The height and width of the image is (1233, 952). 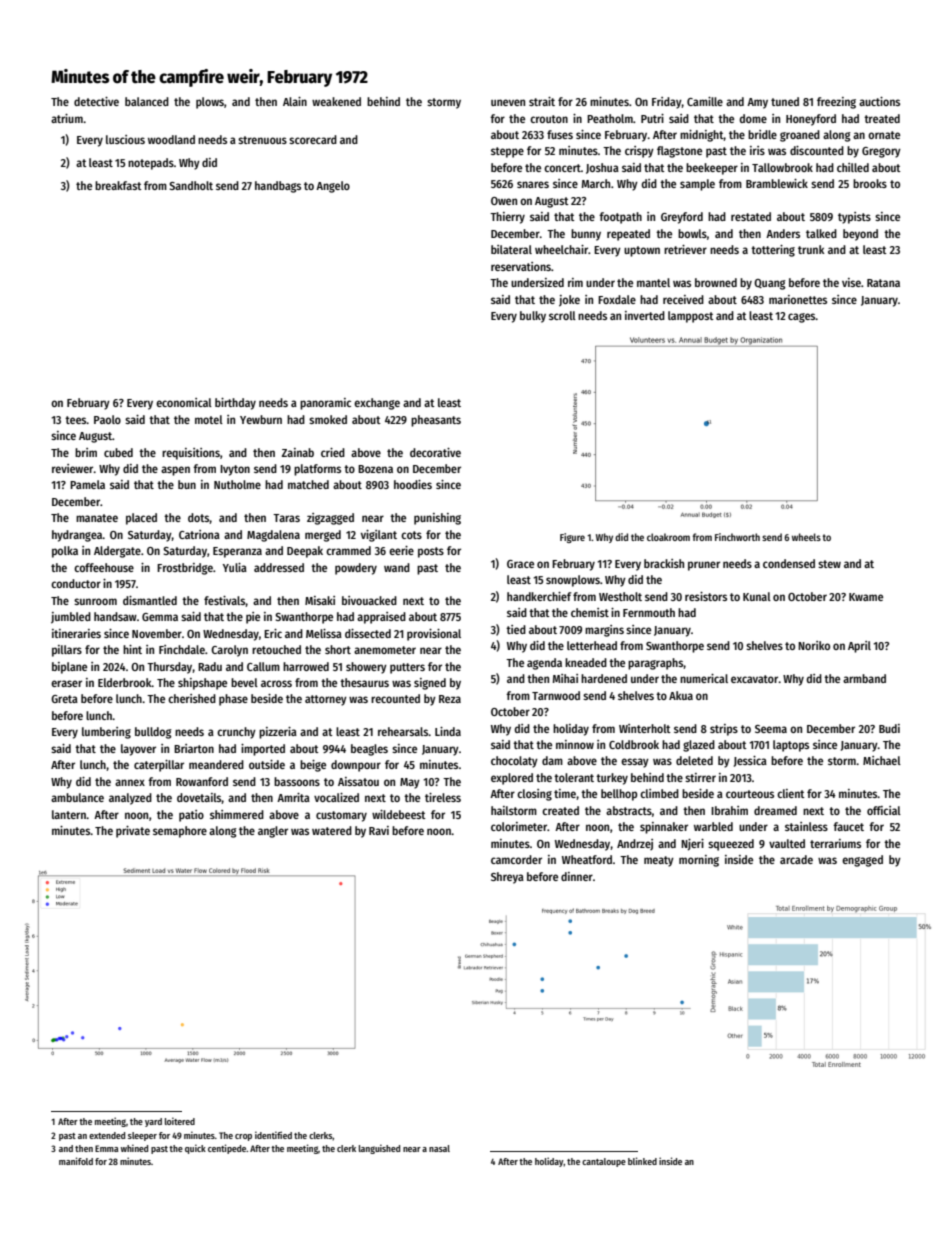 What do you see at coordinates (379, 1149) in the image?
I see `languished` at bounding box center [379, 1149].
